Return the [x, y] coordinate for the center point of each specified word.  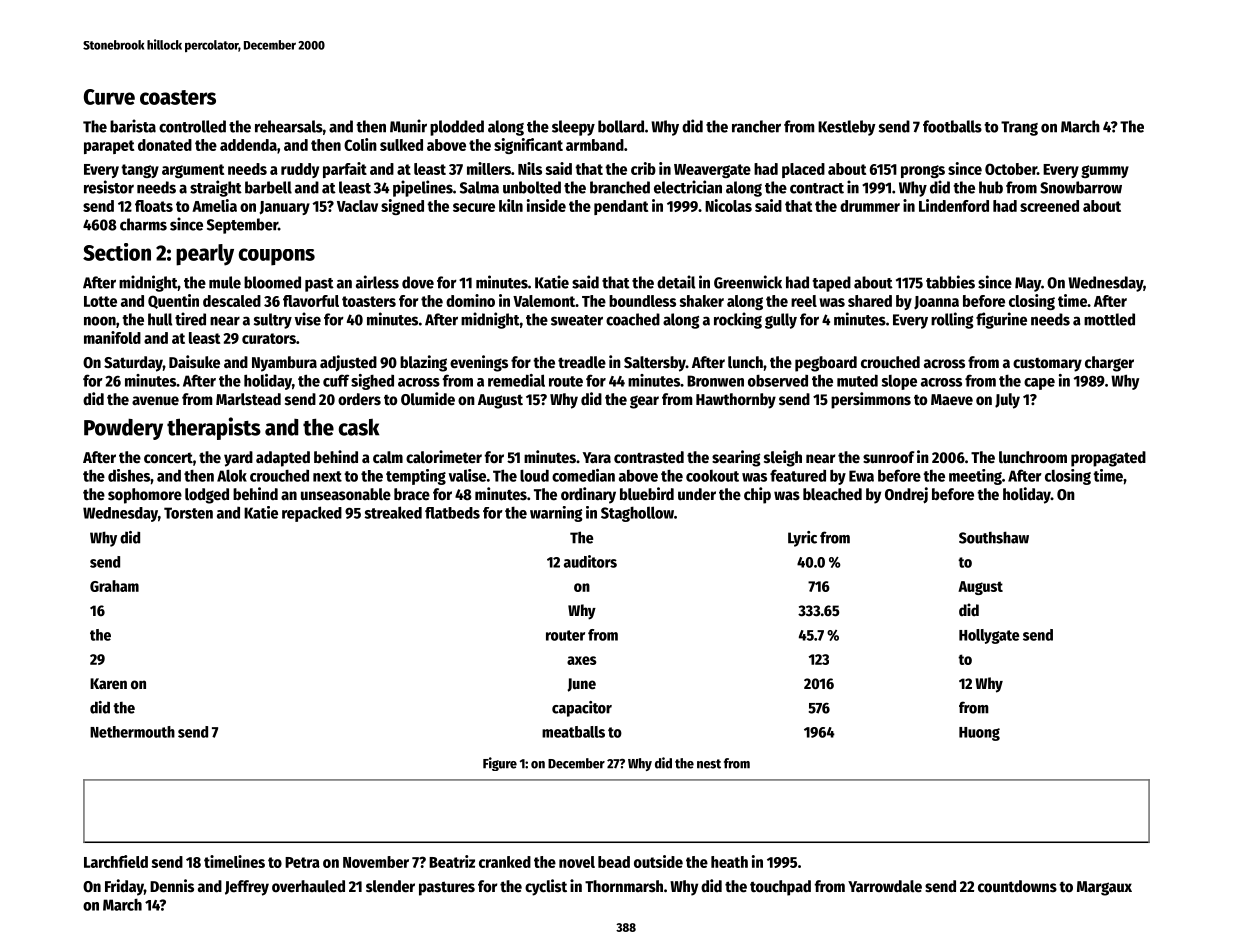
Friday [124, 887]
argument [193, 171]
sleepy [573, 128]
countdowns [1017, 886]
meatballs [573, 732]
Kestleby [847, 128]
